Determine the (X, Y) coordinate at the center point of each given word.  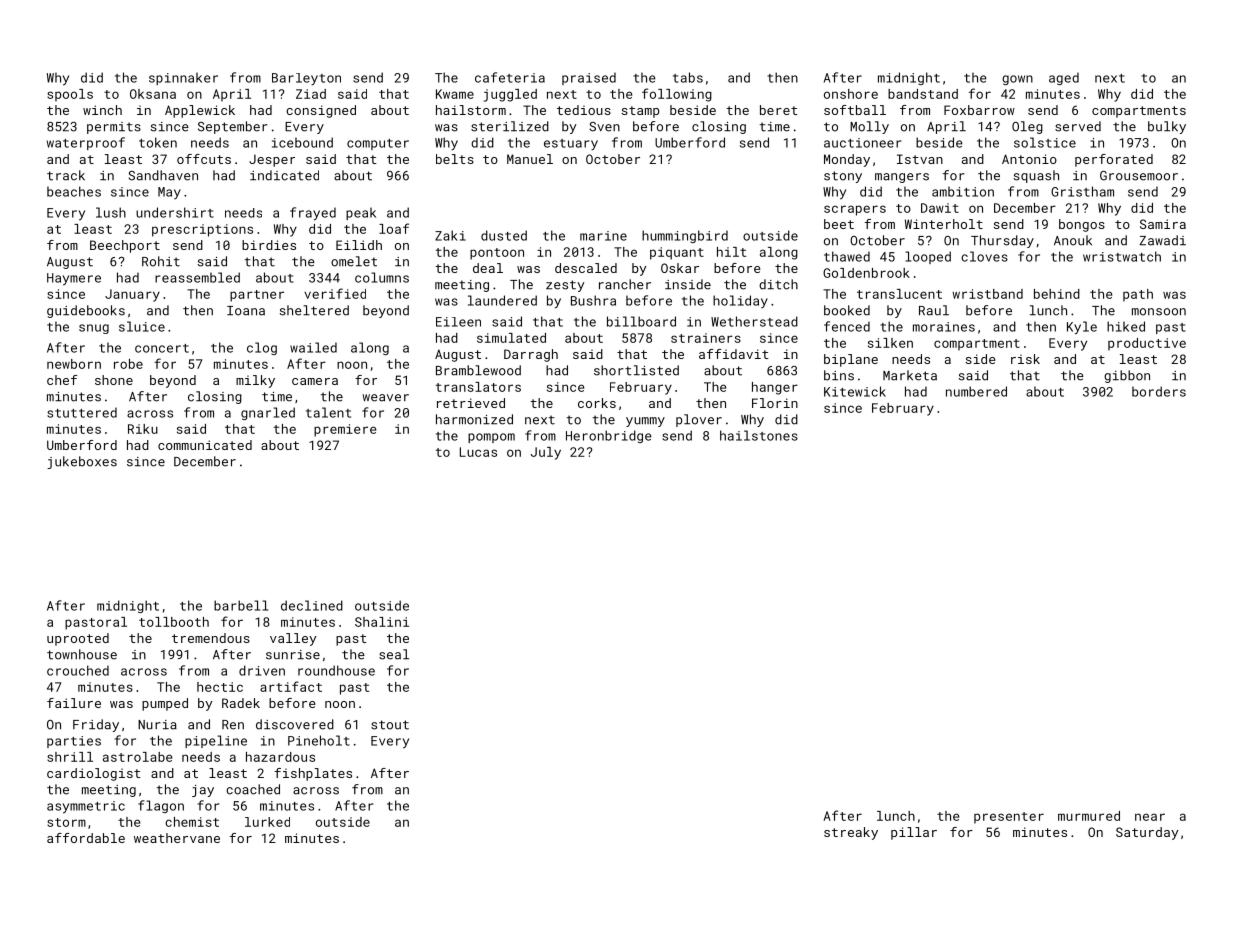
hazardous (280, 757)
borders (1159, 391)
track (66, 175)
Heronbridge (609, 436)
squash (1036, 176)
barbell (241, 605)
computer (378, 144)
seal (394, 654)
